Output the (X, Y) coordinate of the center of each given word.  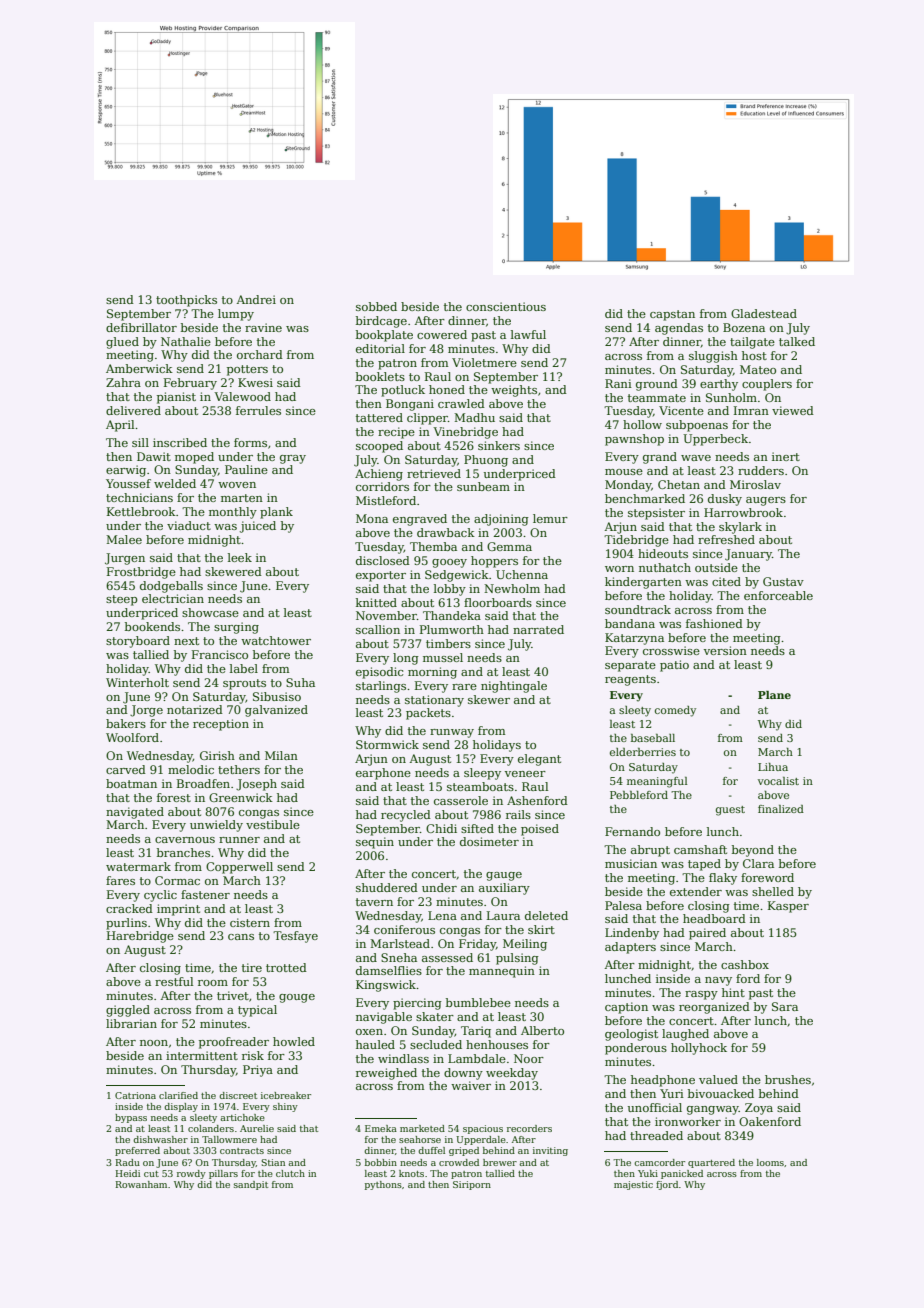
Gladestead (764, 313)
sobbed (376, 306)
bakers (126, 723)
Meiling (525, 945)
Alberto (542, 1030)
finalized (781, 809)
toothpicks (186, 301)
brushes (788, 1079)
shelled (773, 891)
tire (252, 967)
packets (428, 714)
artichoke (242, 1117)
